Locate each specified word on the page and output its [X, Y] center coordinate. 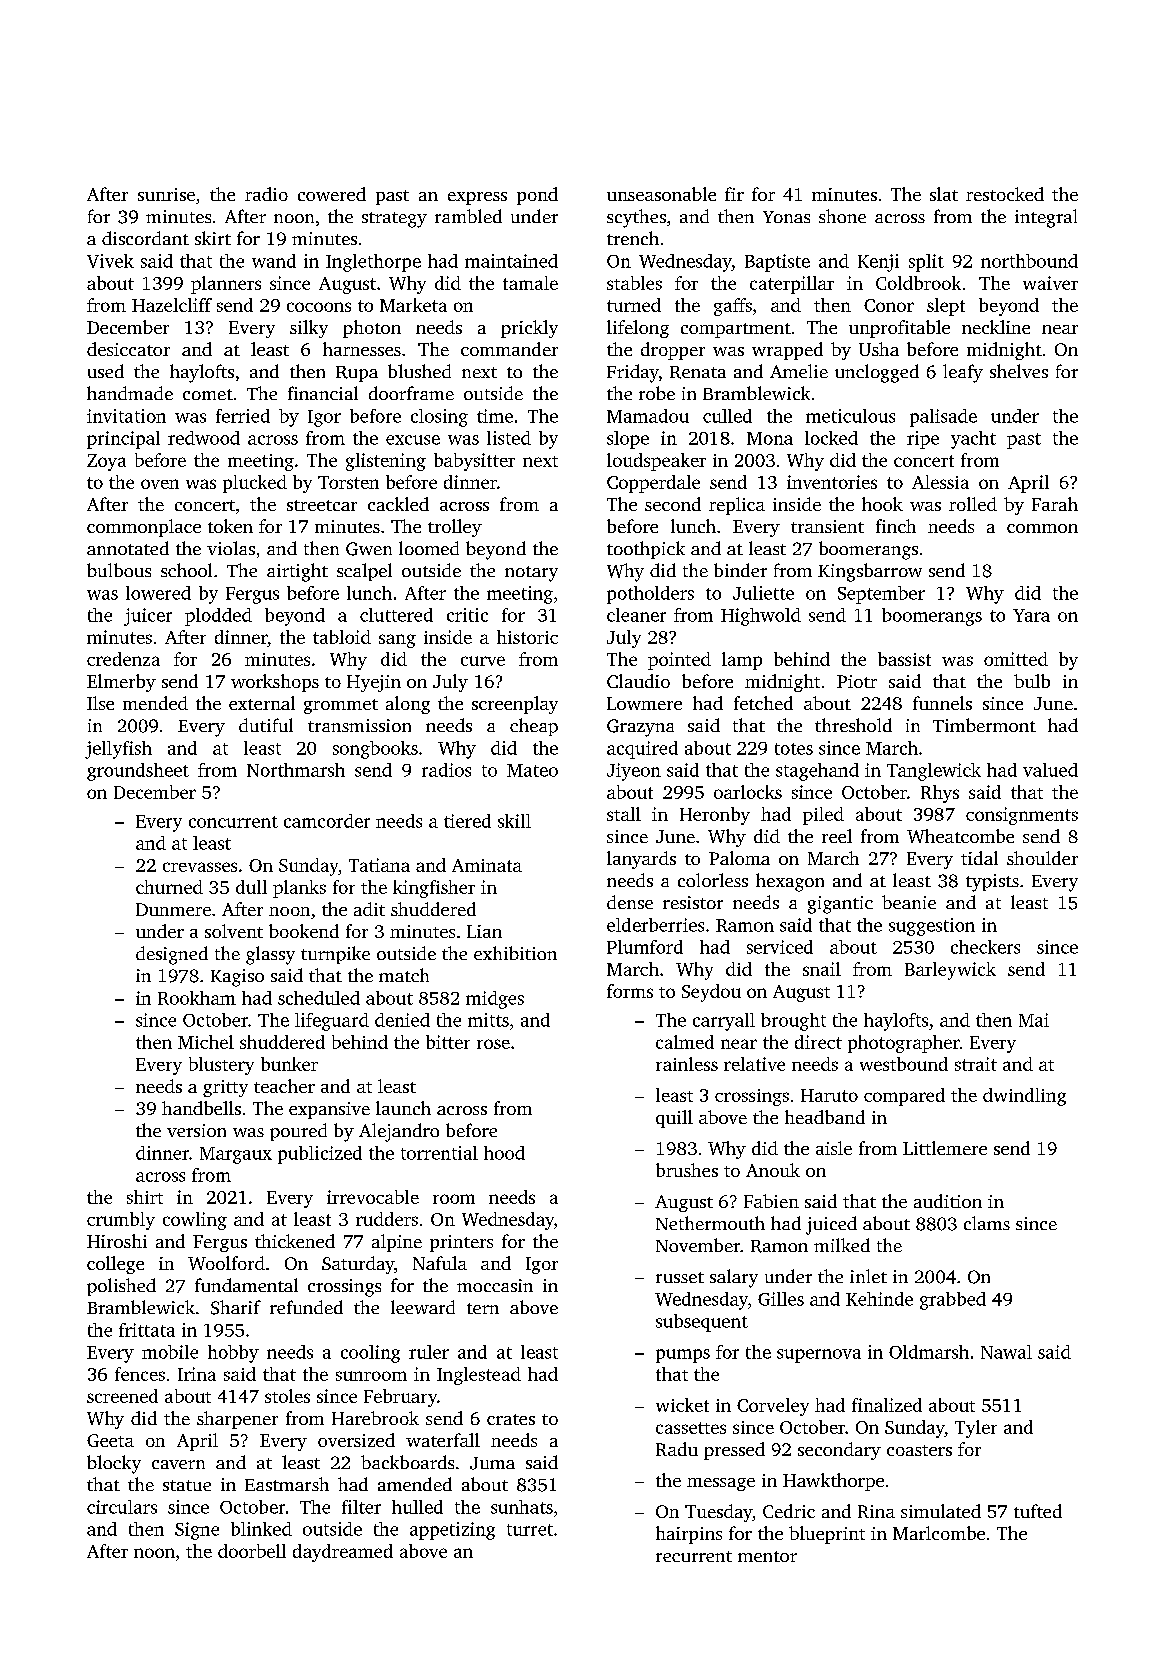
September [881, 595]
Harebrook [375, 1418]
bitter [448, 1042]
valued [1050, 770]
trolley [455, 528]
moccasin [495, 1285]
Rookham [197, 998]
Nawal [1006, 1352]
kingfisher [434, 889]
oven [160, 484]
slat [944, 194]
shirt [145, 1197]
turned [634, 305]
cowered [332, 194]
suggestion [932, 927]
